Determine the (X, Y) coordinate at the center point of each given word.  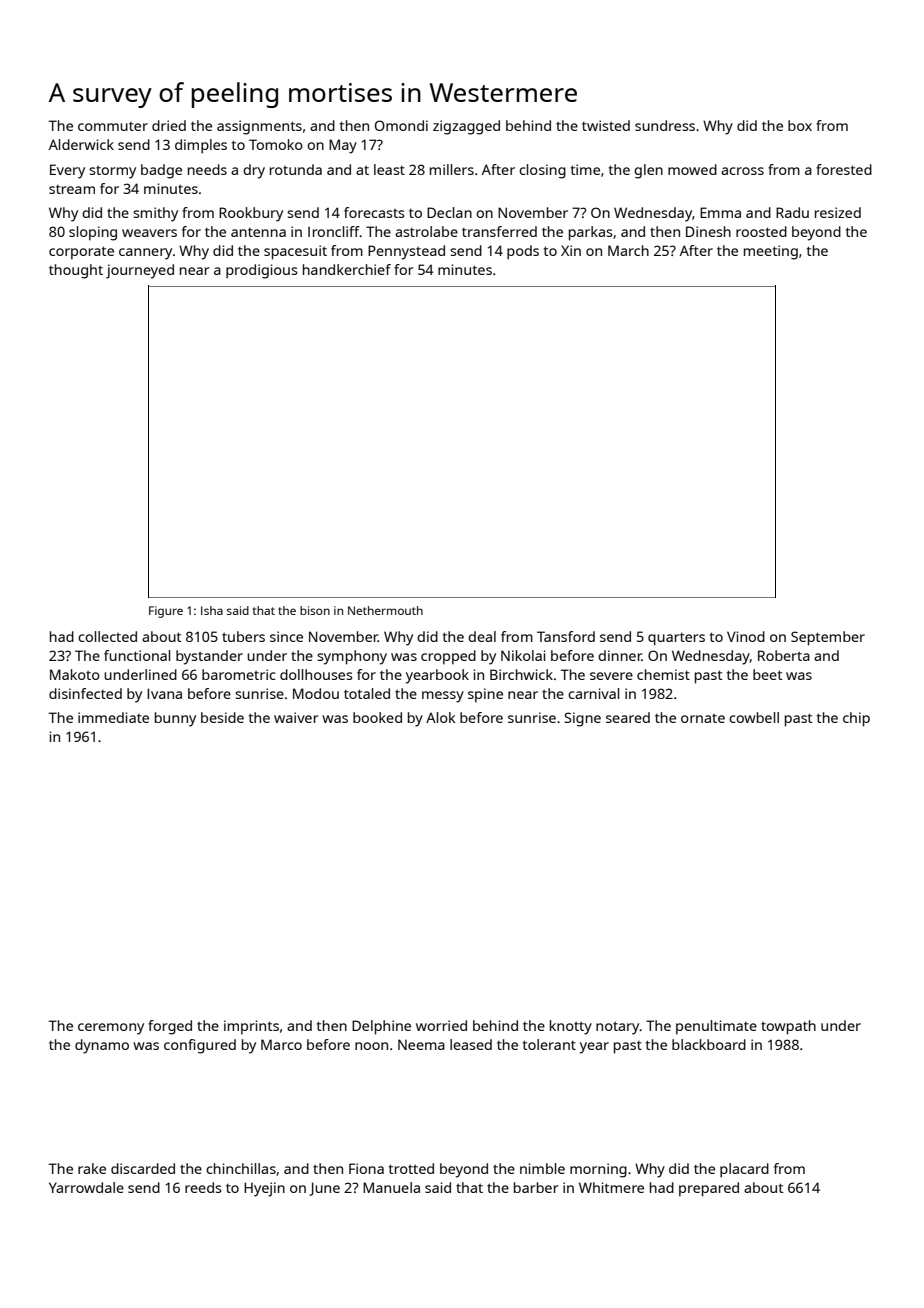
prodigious (262, 271)
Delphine (381, 1027)
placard (744, 1170)
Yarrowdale (86, 1187)
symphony (352, 657)
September (828, 638)
